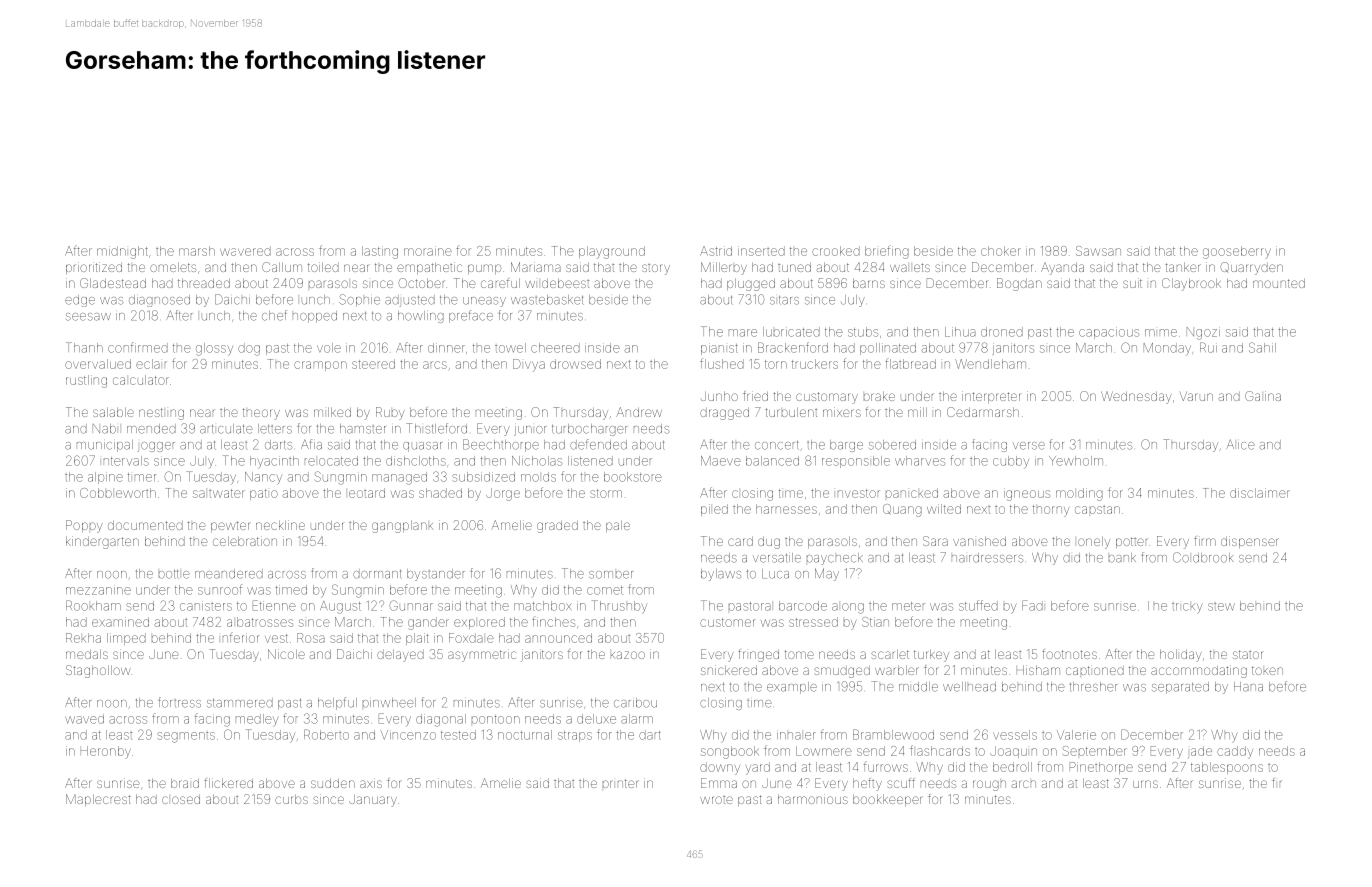 The image size is (1372, 887). What do you see at coordinates (1097, 510) in the page?
I see `capstan` at bounding box center [1097, 510].
